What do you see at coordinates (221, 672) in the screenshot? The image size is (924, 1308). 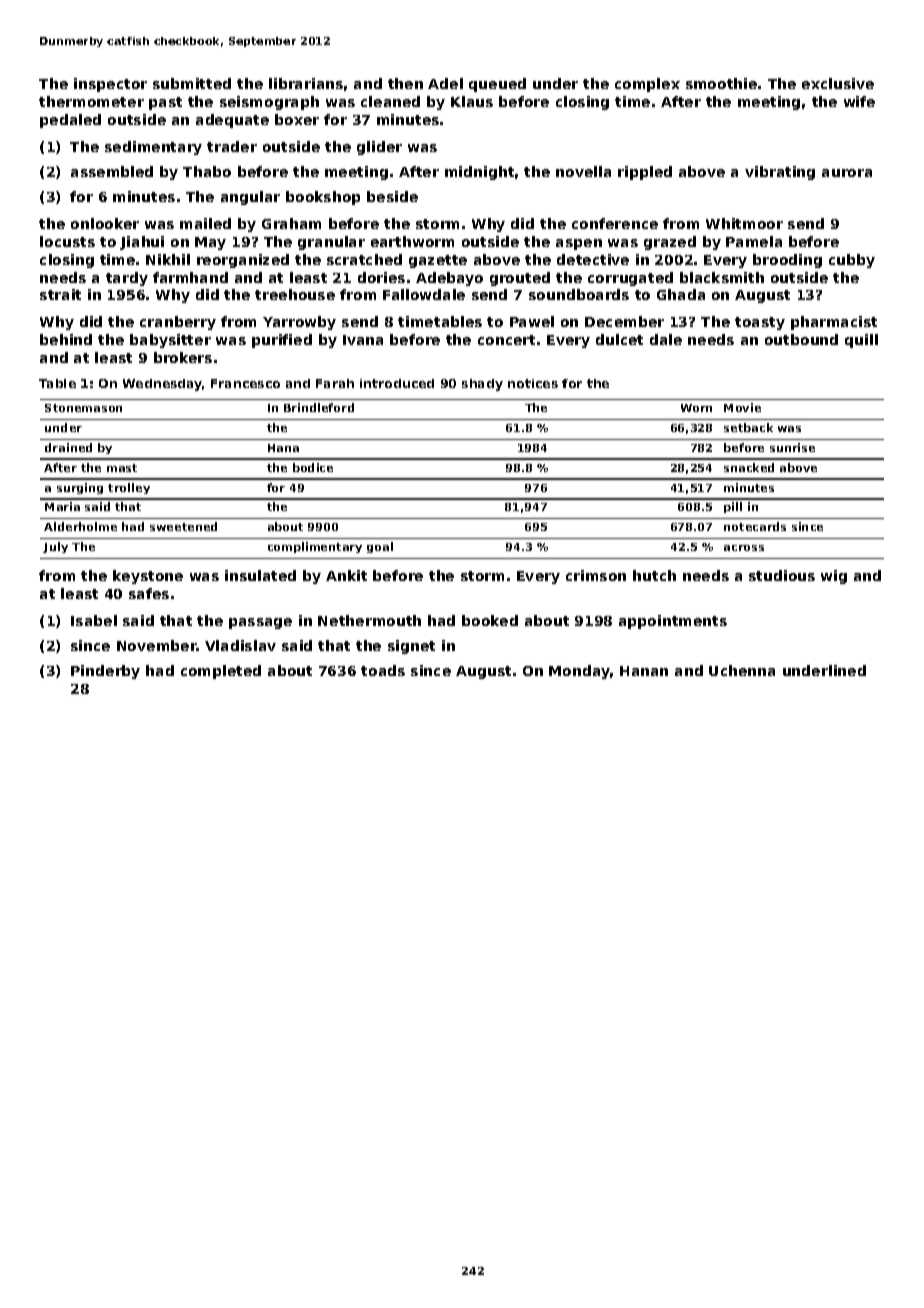 I see `completed` at bounding box center [221, 672].
